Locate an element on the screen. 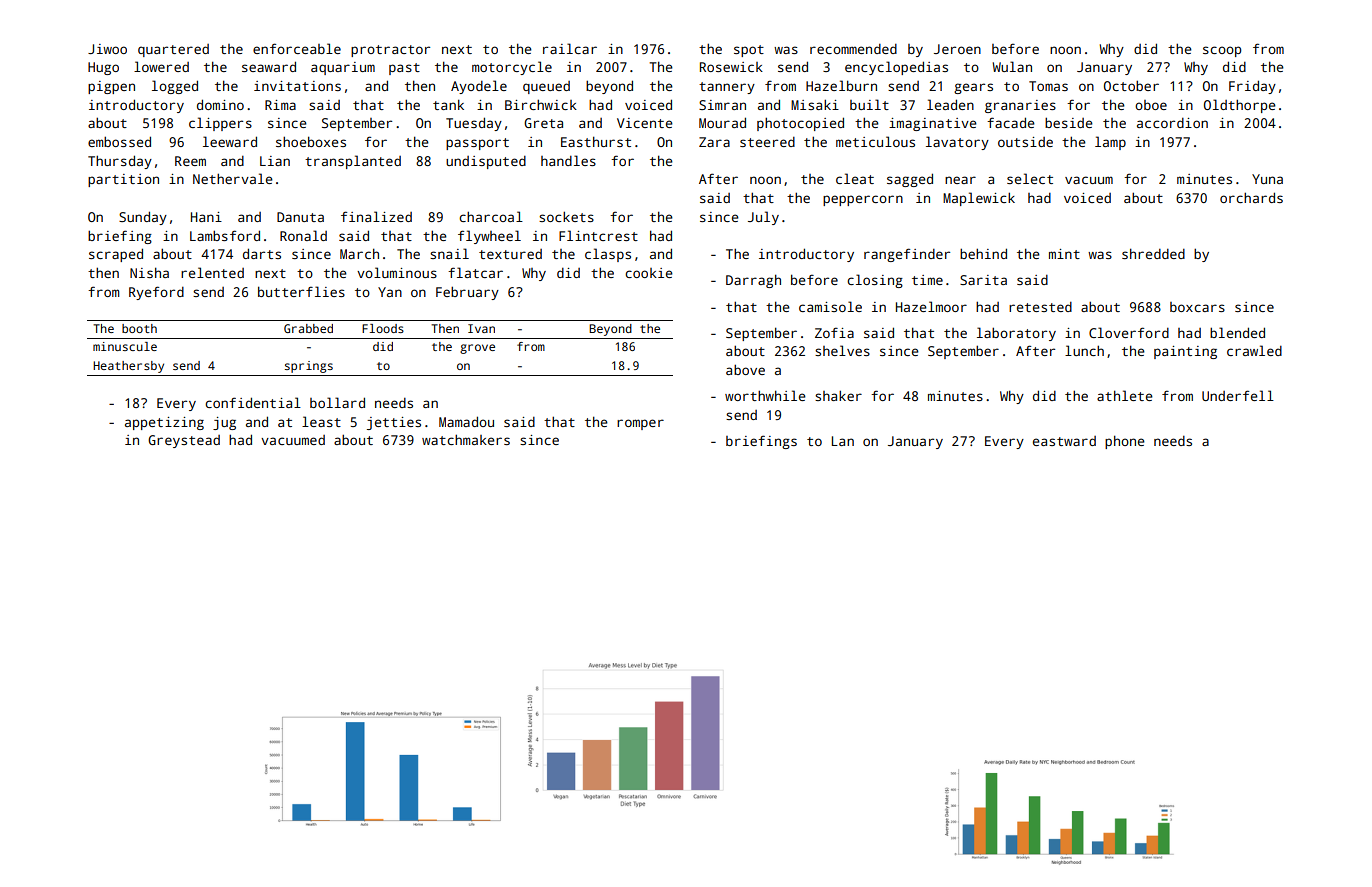 The height and width of the screenshot is (887, 1372). Danuta is located at coordinates (300, 217).
